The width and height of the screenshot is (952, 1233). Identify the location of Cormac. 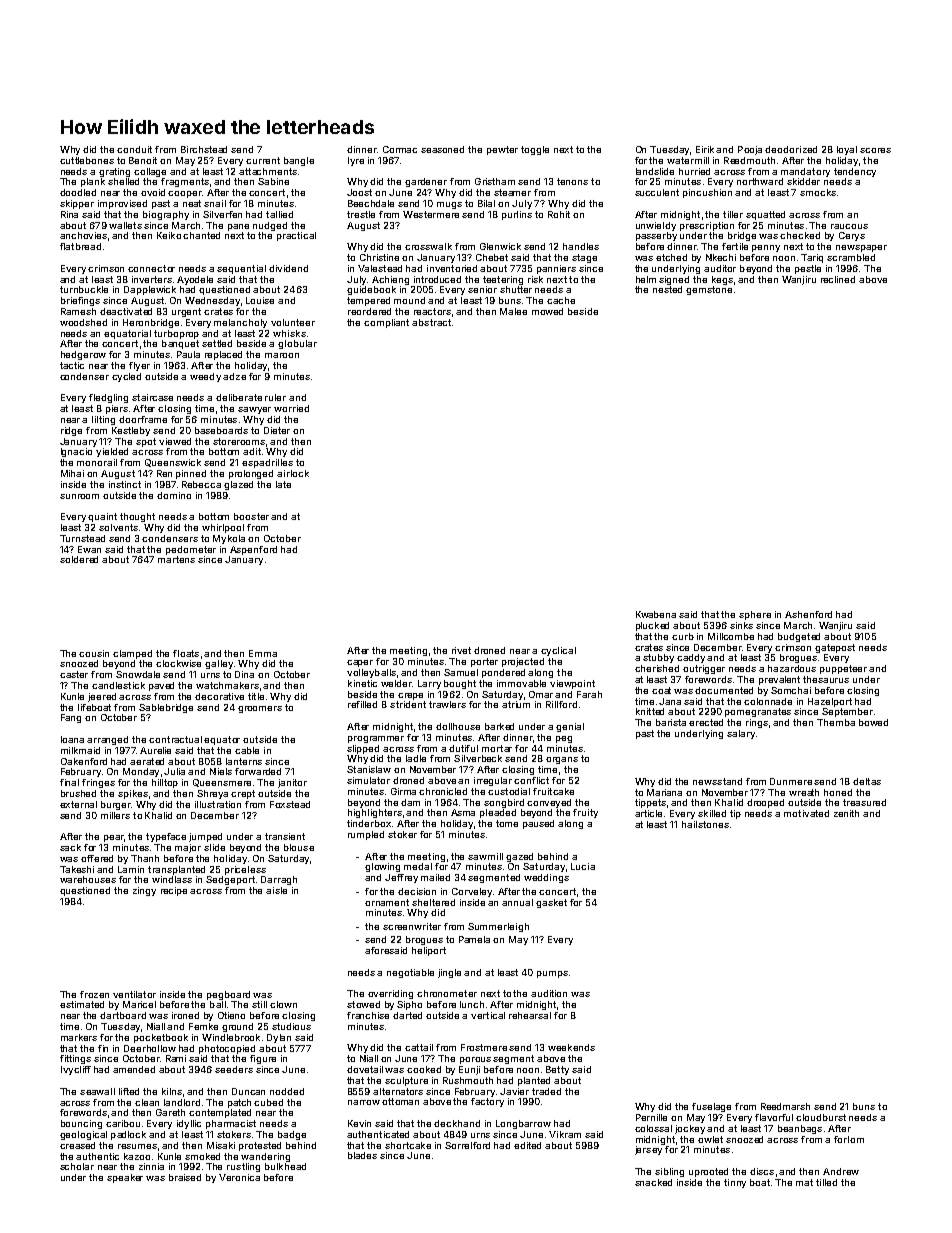
(400, 149).
